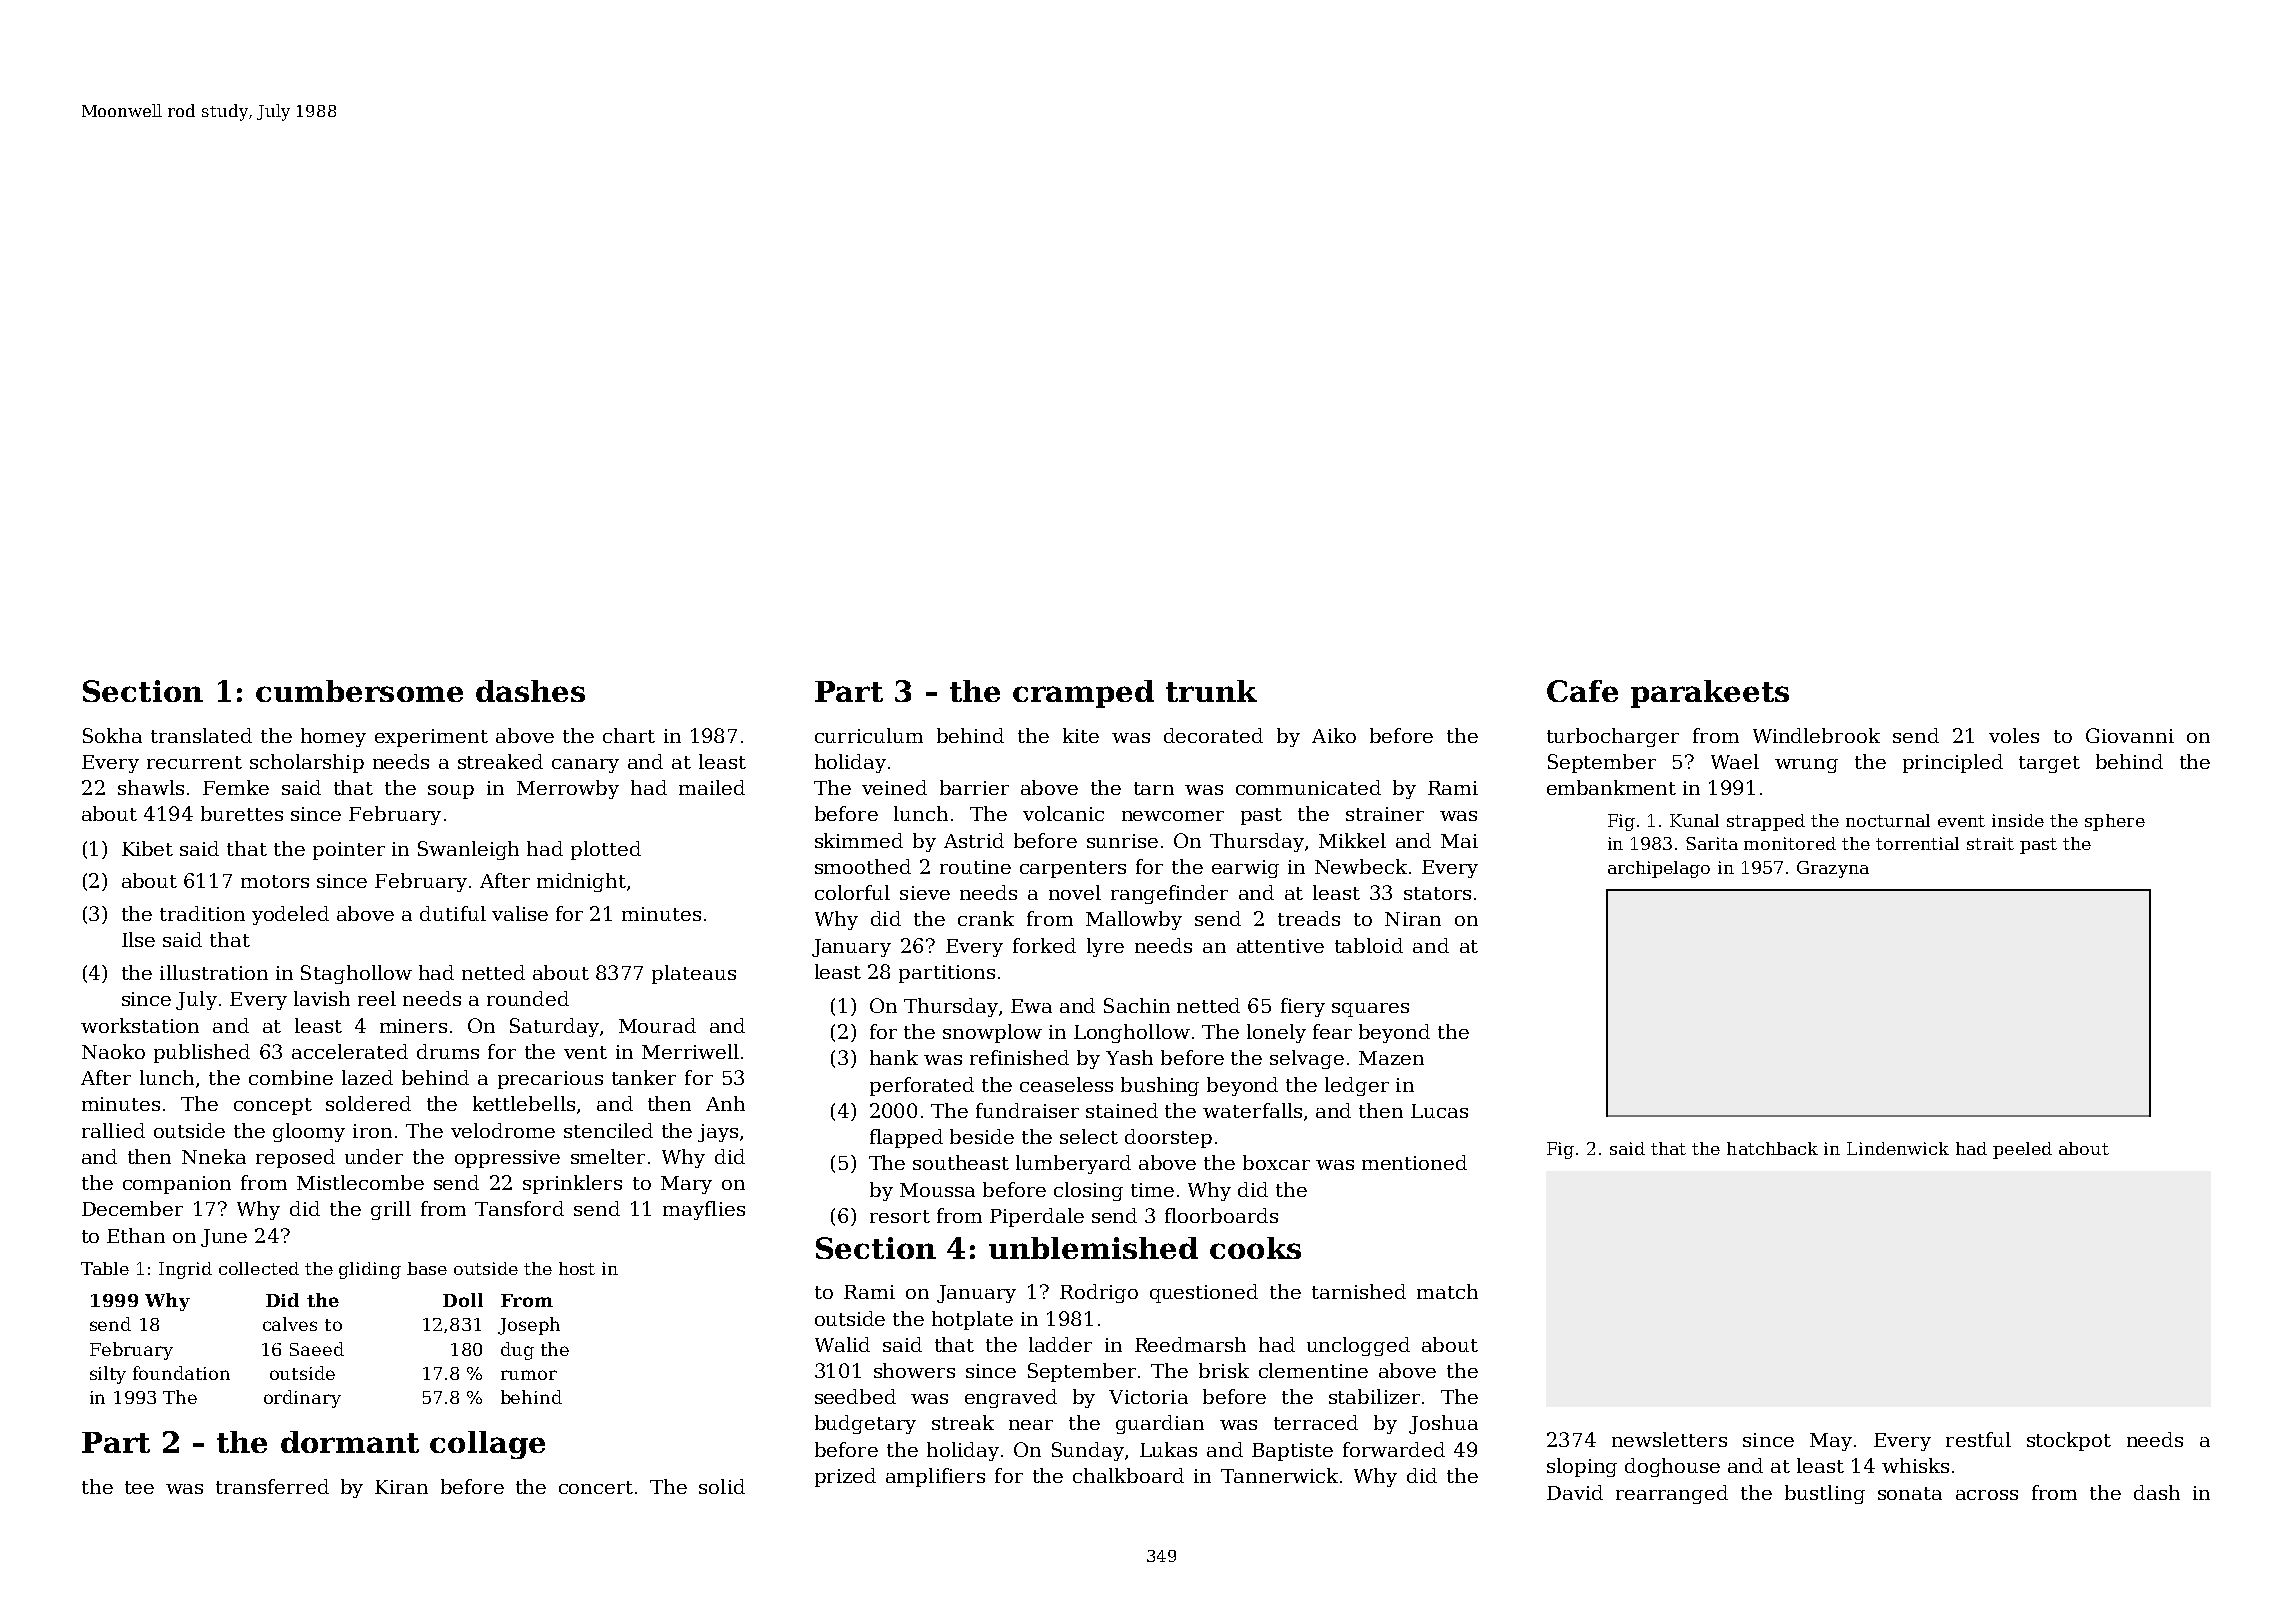  Describe the element at coordinates (1391, 1058) in the screenshot. I see `Mazen` at that location.
